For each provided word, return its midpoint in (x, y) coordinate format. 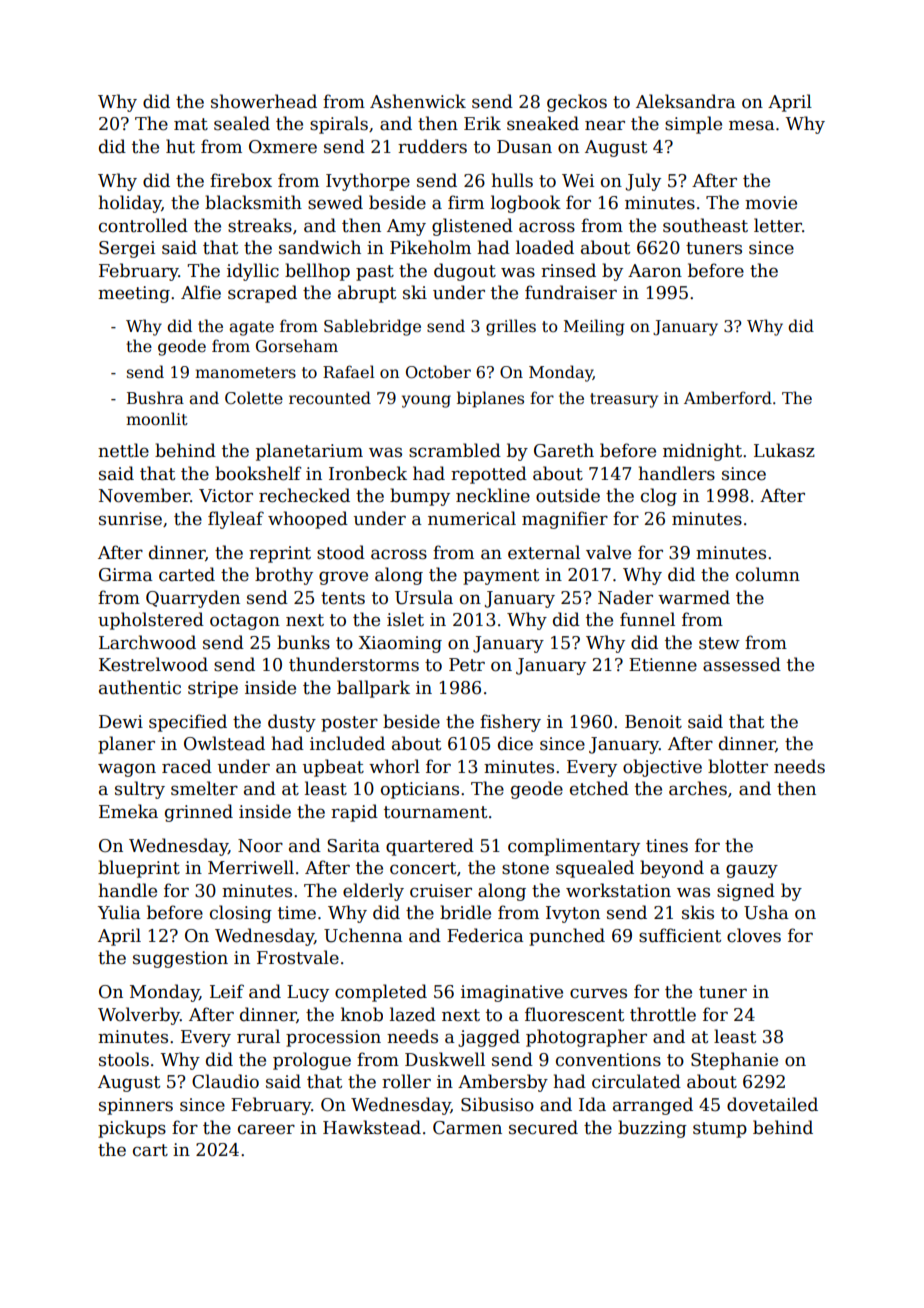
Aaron (655, 271)
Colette (254, 398)
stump (720, 1130)
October (438, 372)
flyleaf (236, 520)
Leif (227, 991)
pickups (132, 1129)
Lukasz (784, 450)
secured (543, 1127)
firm (466, 202)
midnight (702, 452)
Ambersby (503, 1083)
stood (341, 552)
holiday (130, 204)
